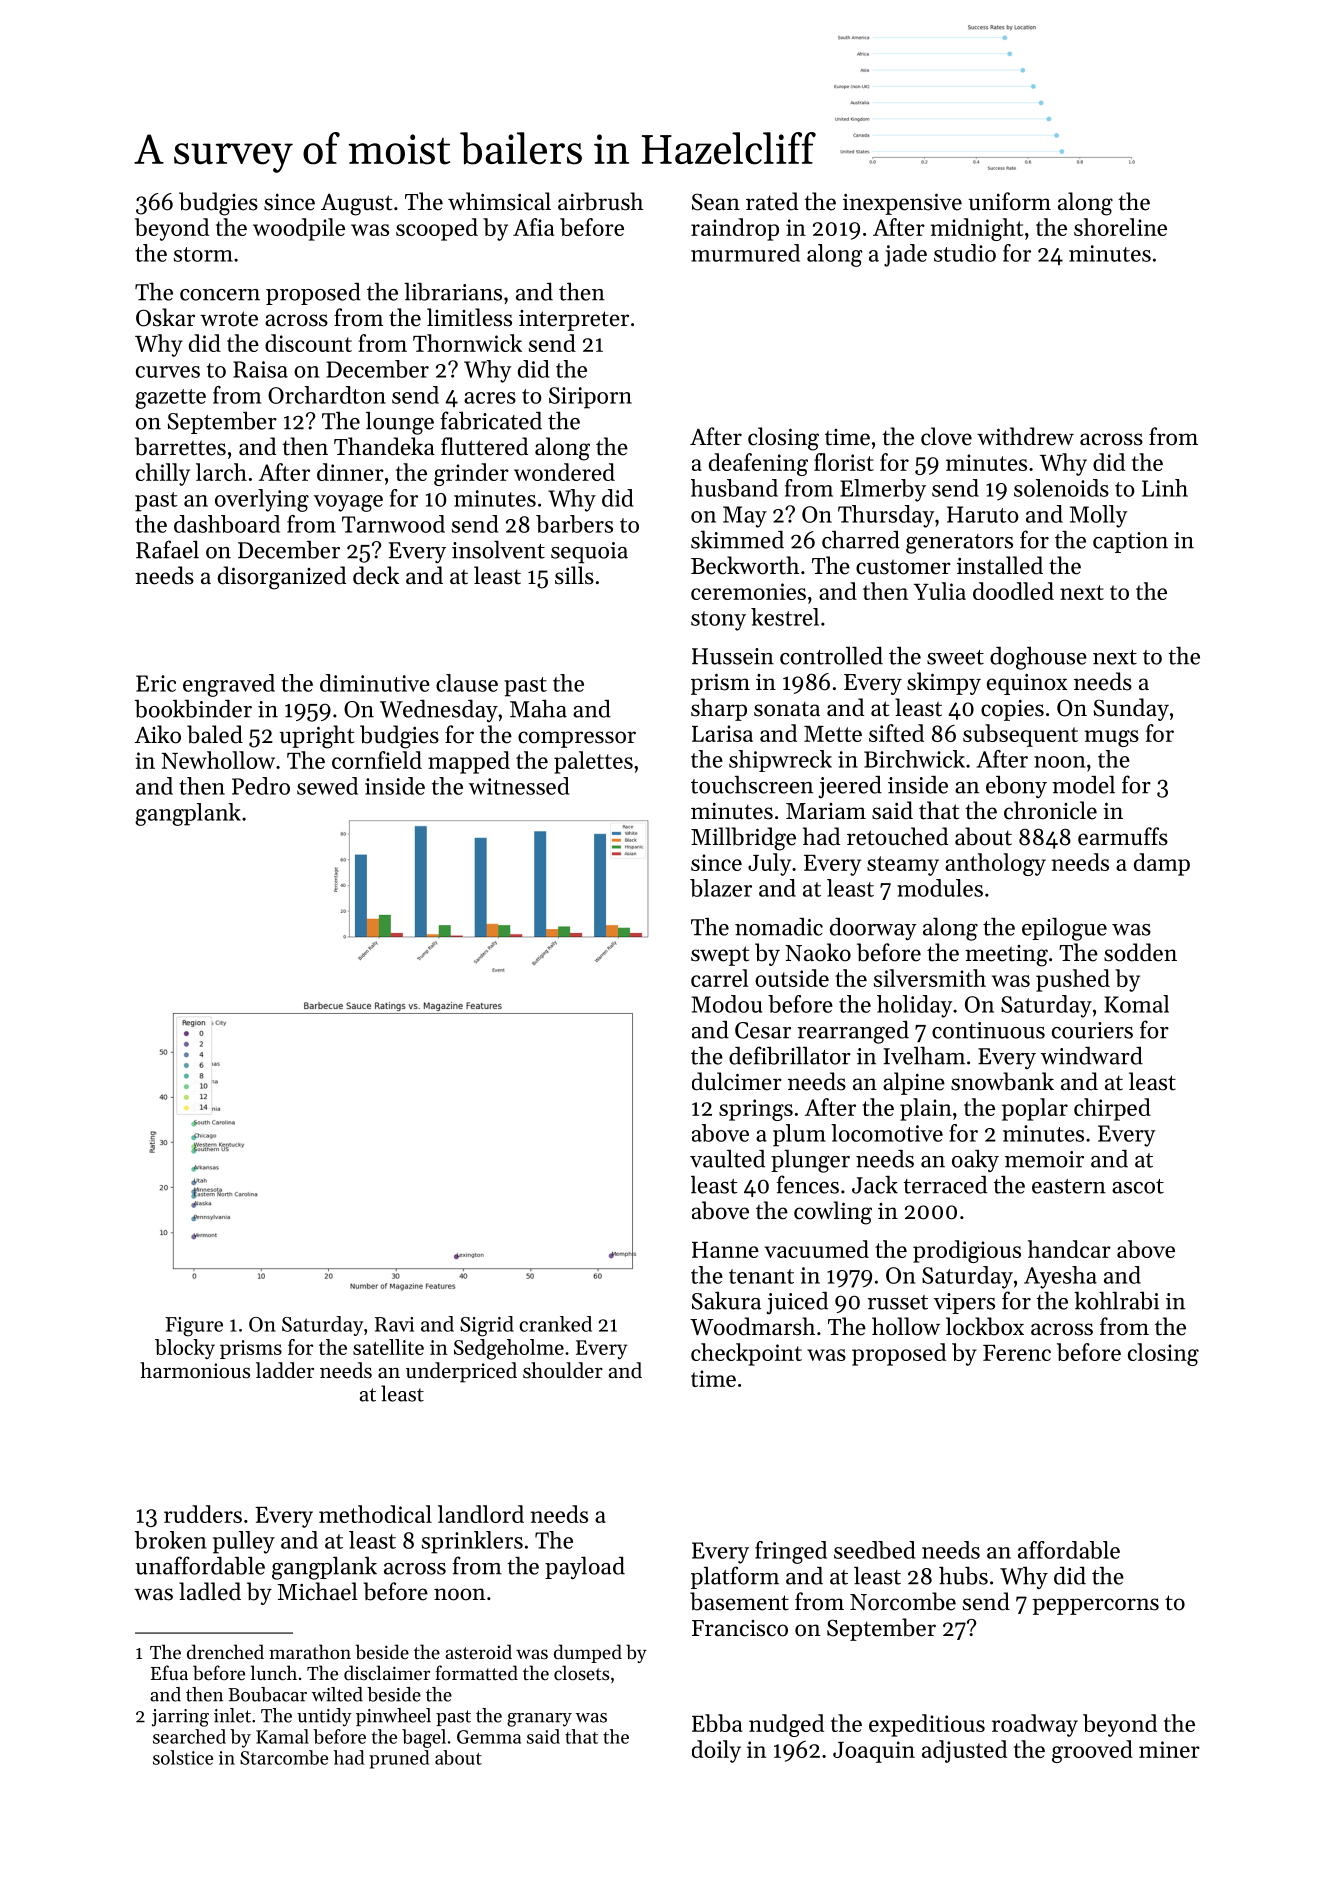  Describe the element at coordinates (600, 201) in the screenshot. I see `airbrush` at that location.
